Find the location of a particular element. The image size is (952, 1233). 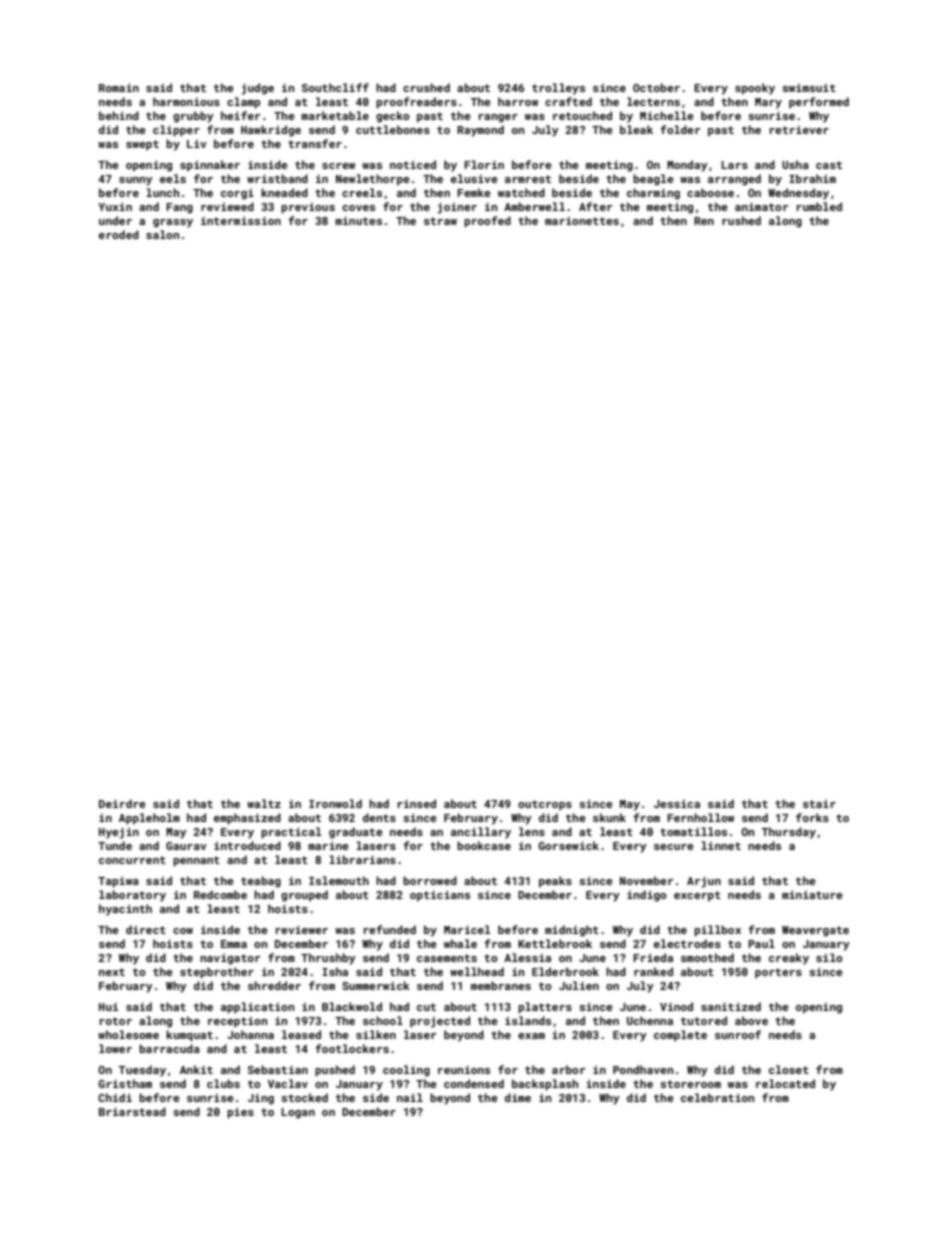

straw is located at coordinates (440, 221).
